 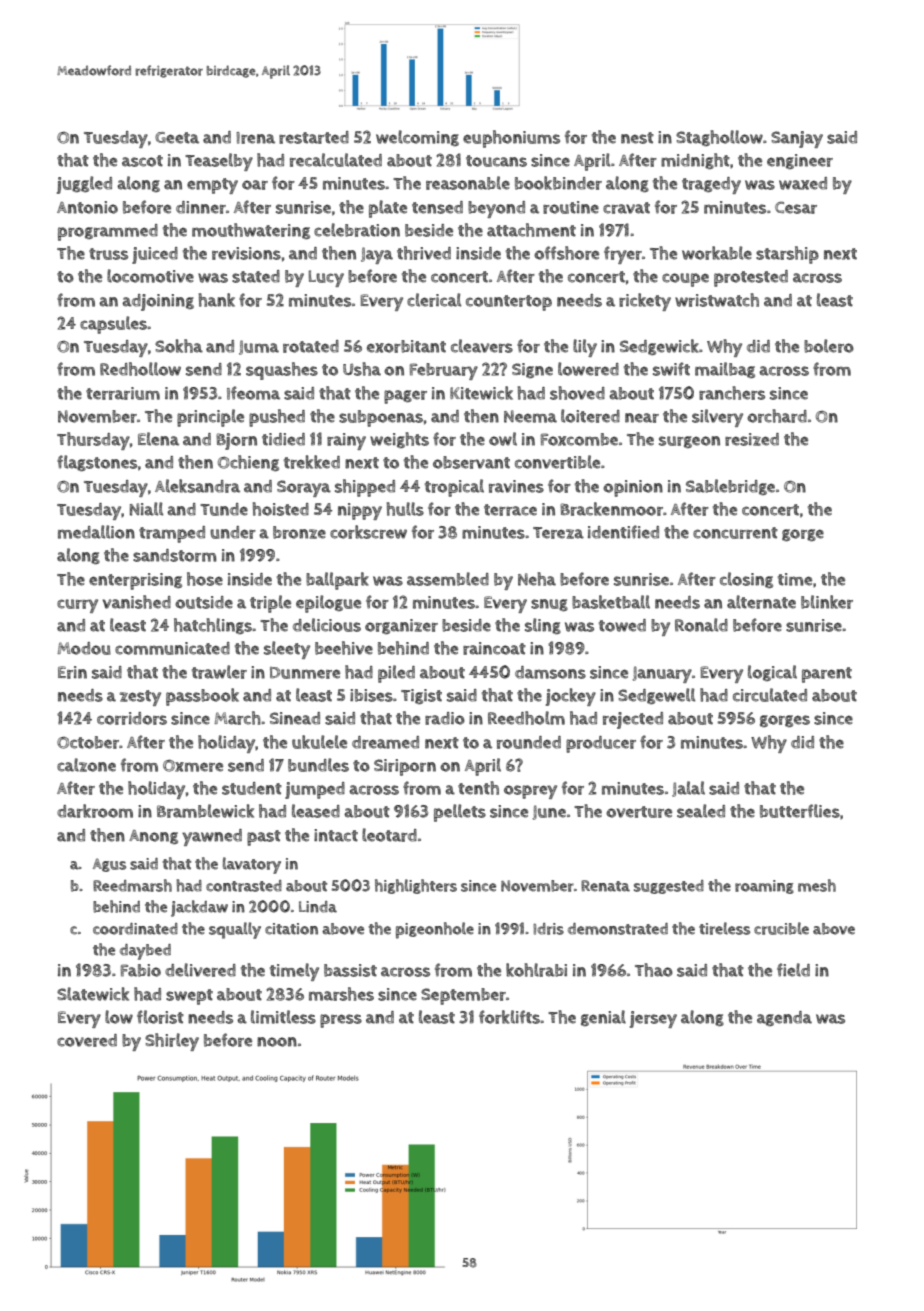 I want to click on bolero, so click(x=829, y=346).
